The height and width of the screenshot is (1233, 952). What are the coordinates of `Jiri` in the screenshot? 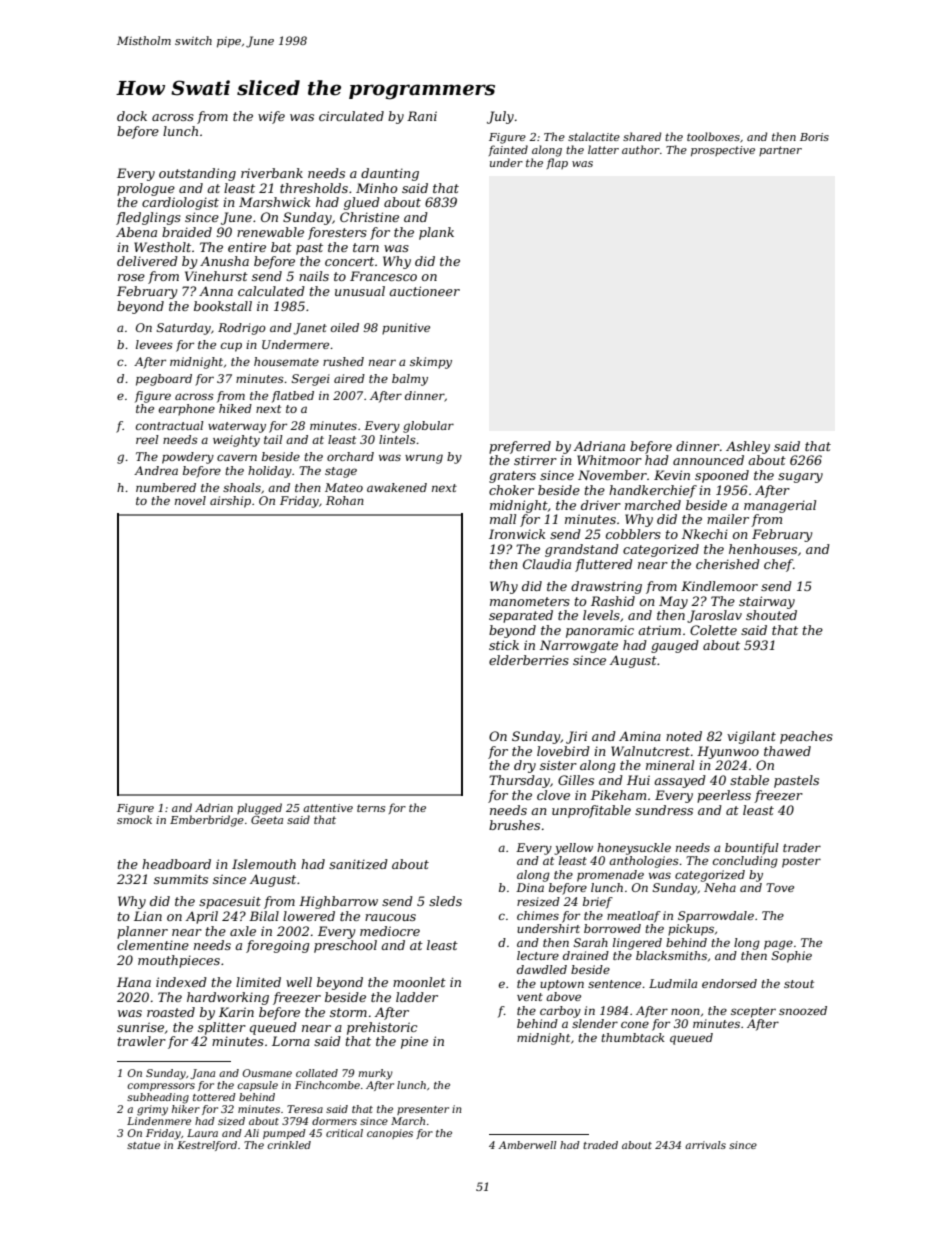 It's located at (576, 737).
